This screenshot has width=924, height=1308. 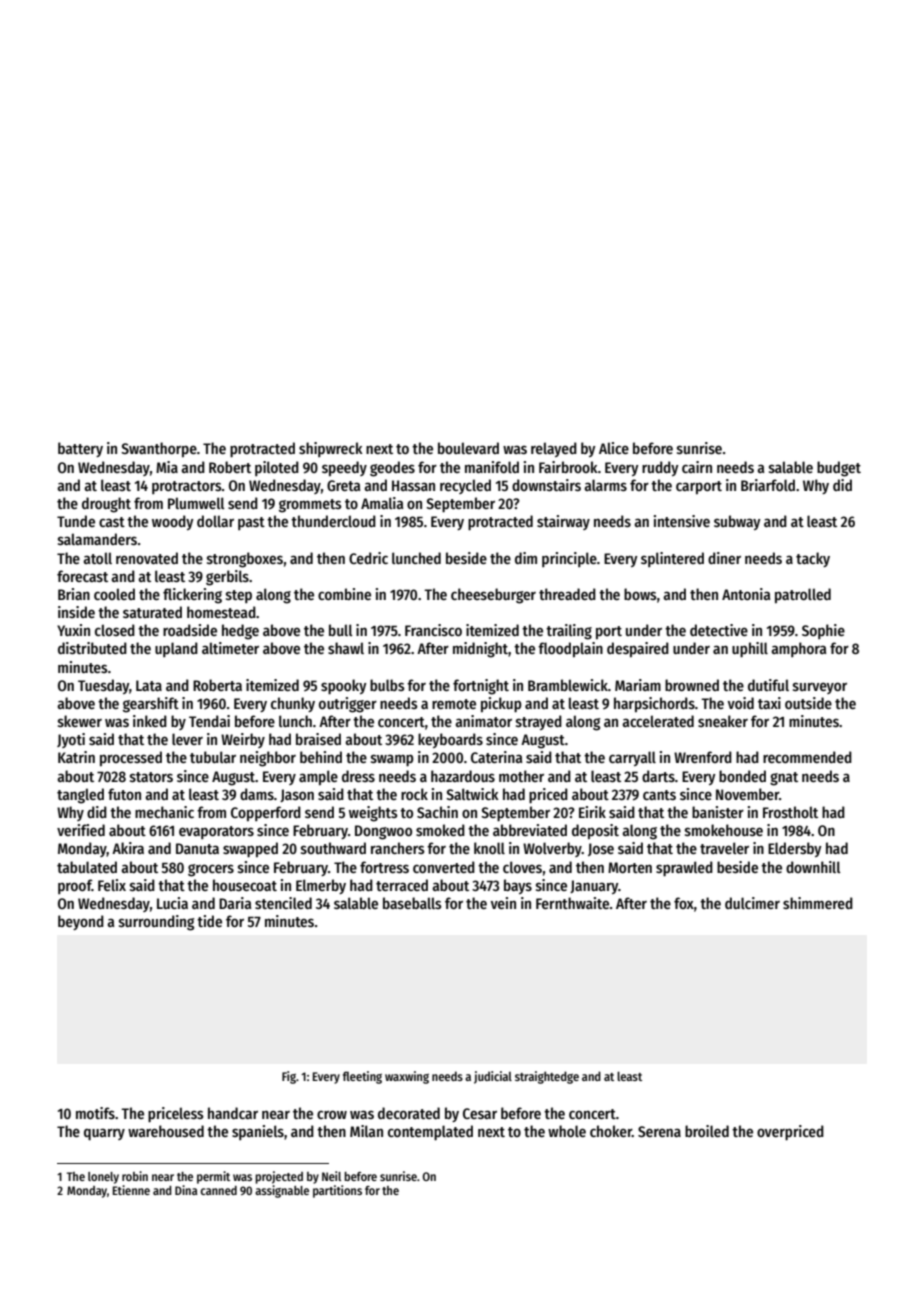 What do you see at coordinates (546, 485) in the screenshot?
I see `downstairs` at bounding box center [546, 485].
